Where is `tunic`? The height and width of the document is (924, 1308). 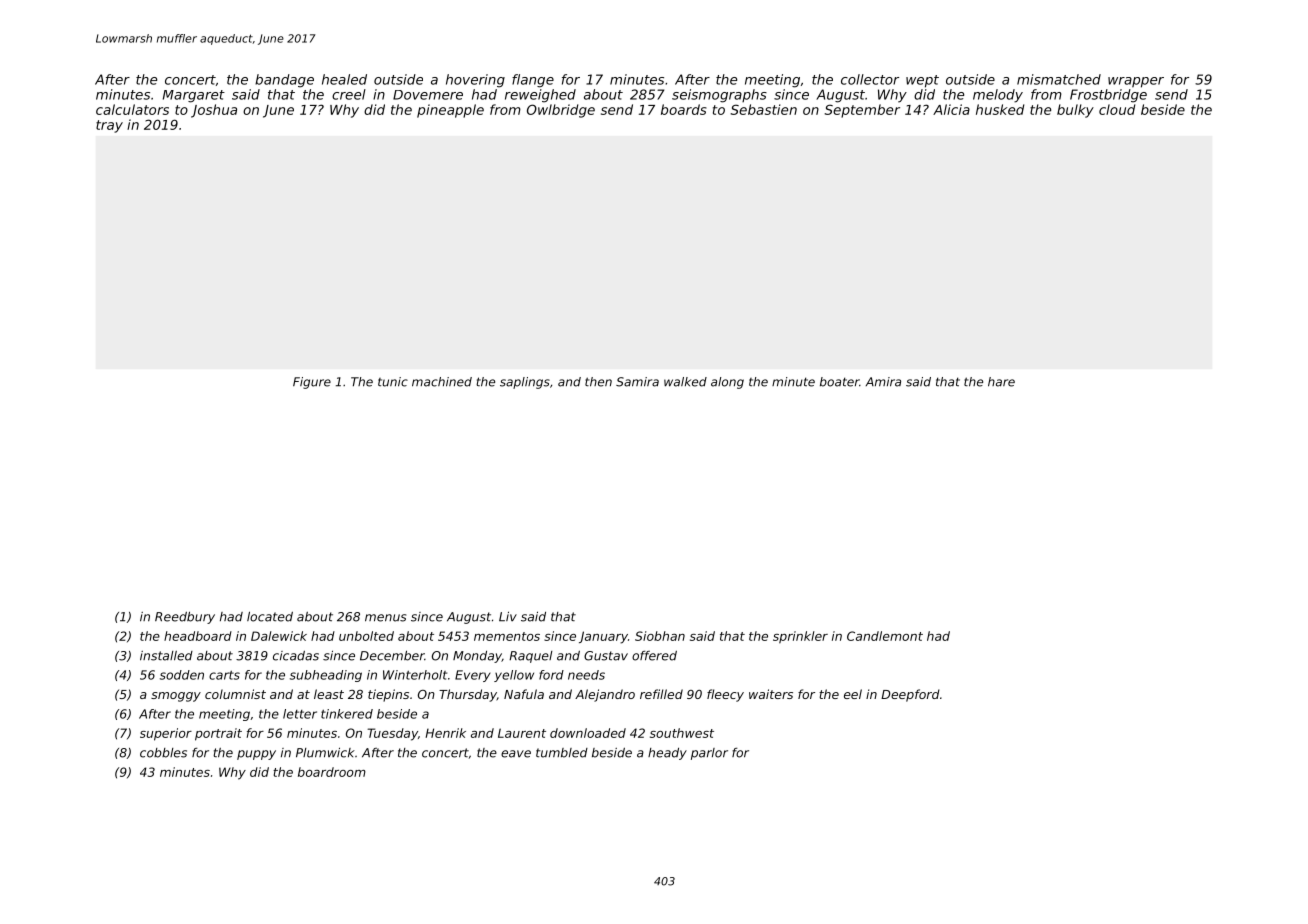 tunic is located at coordinates (393, 382).
